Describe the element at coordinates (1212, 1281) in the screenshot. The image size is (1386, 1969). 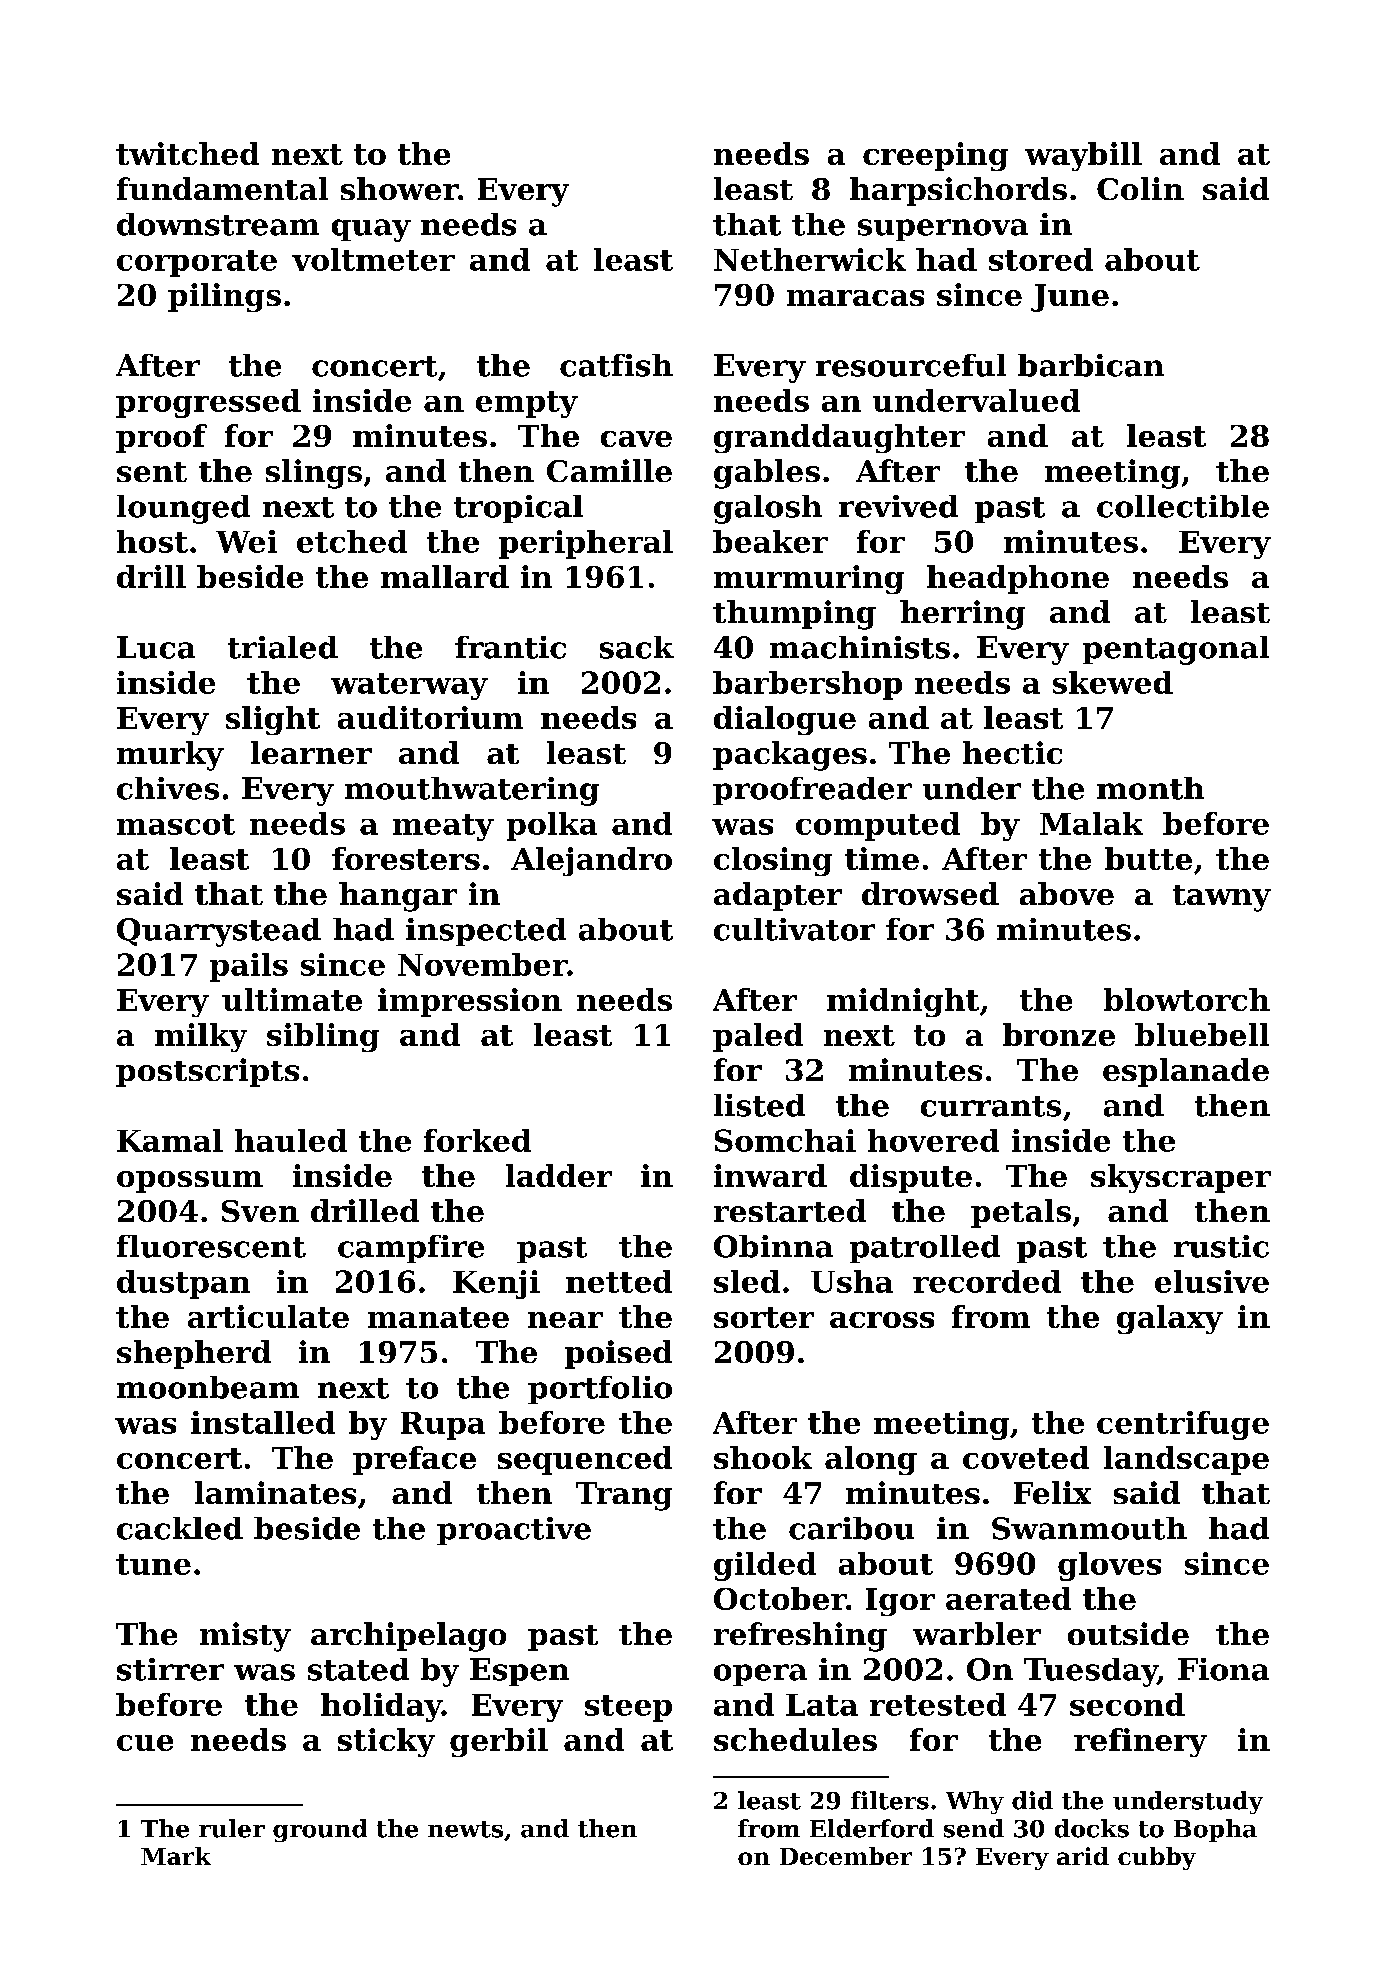
I see `elusive` at that location.
